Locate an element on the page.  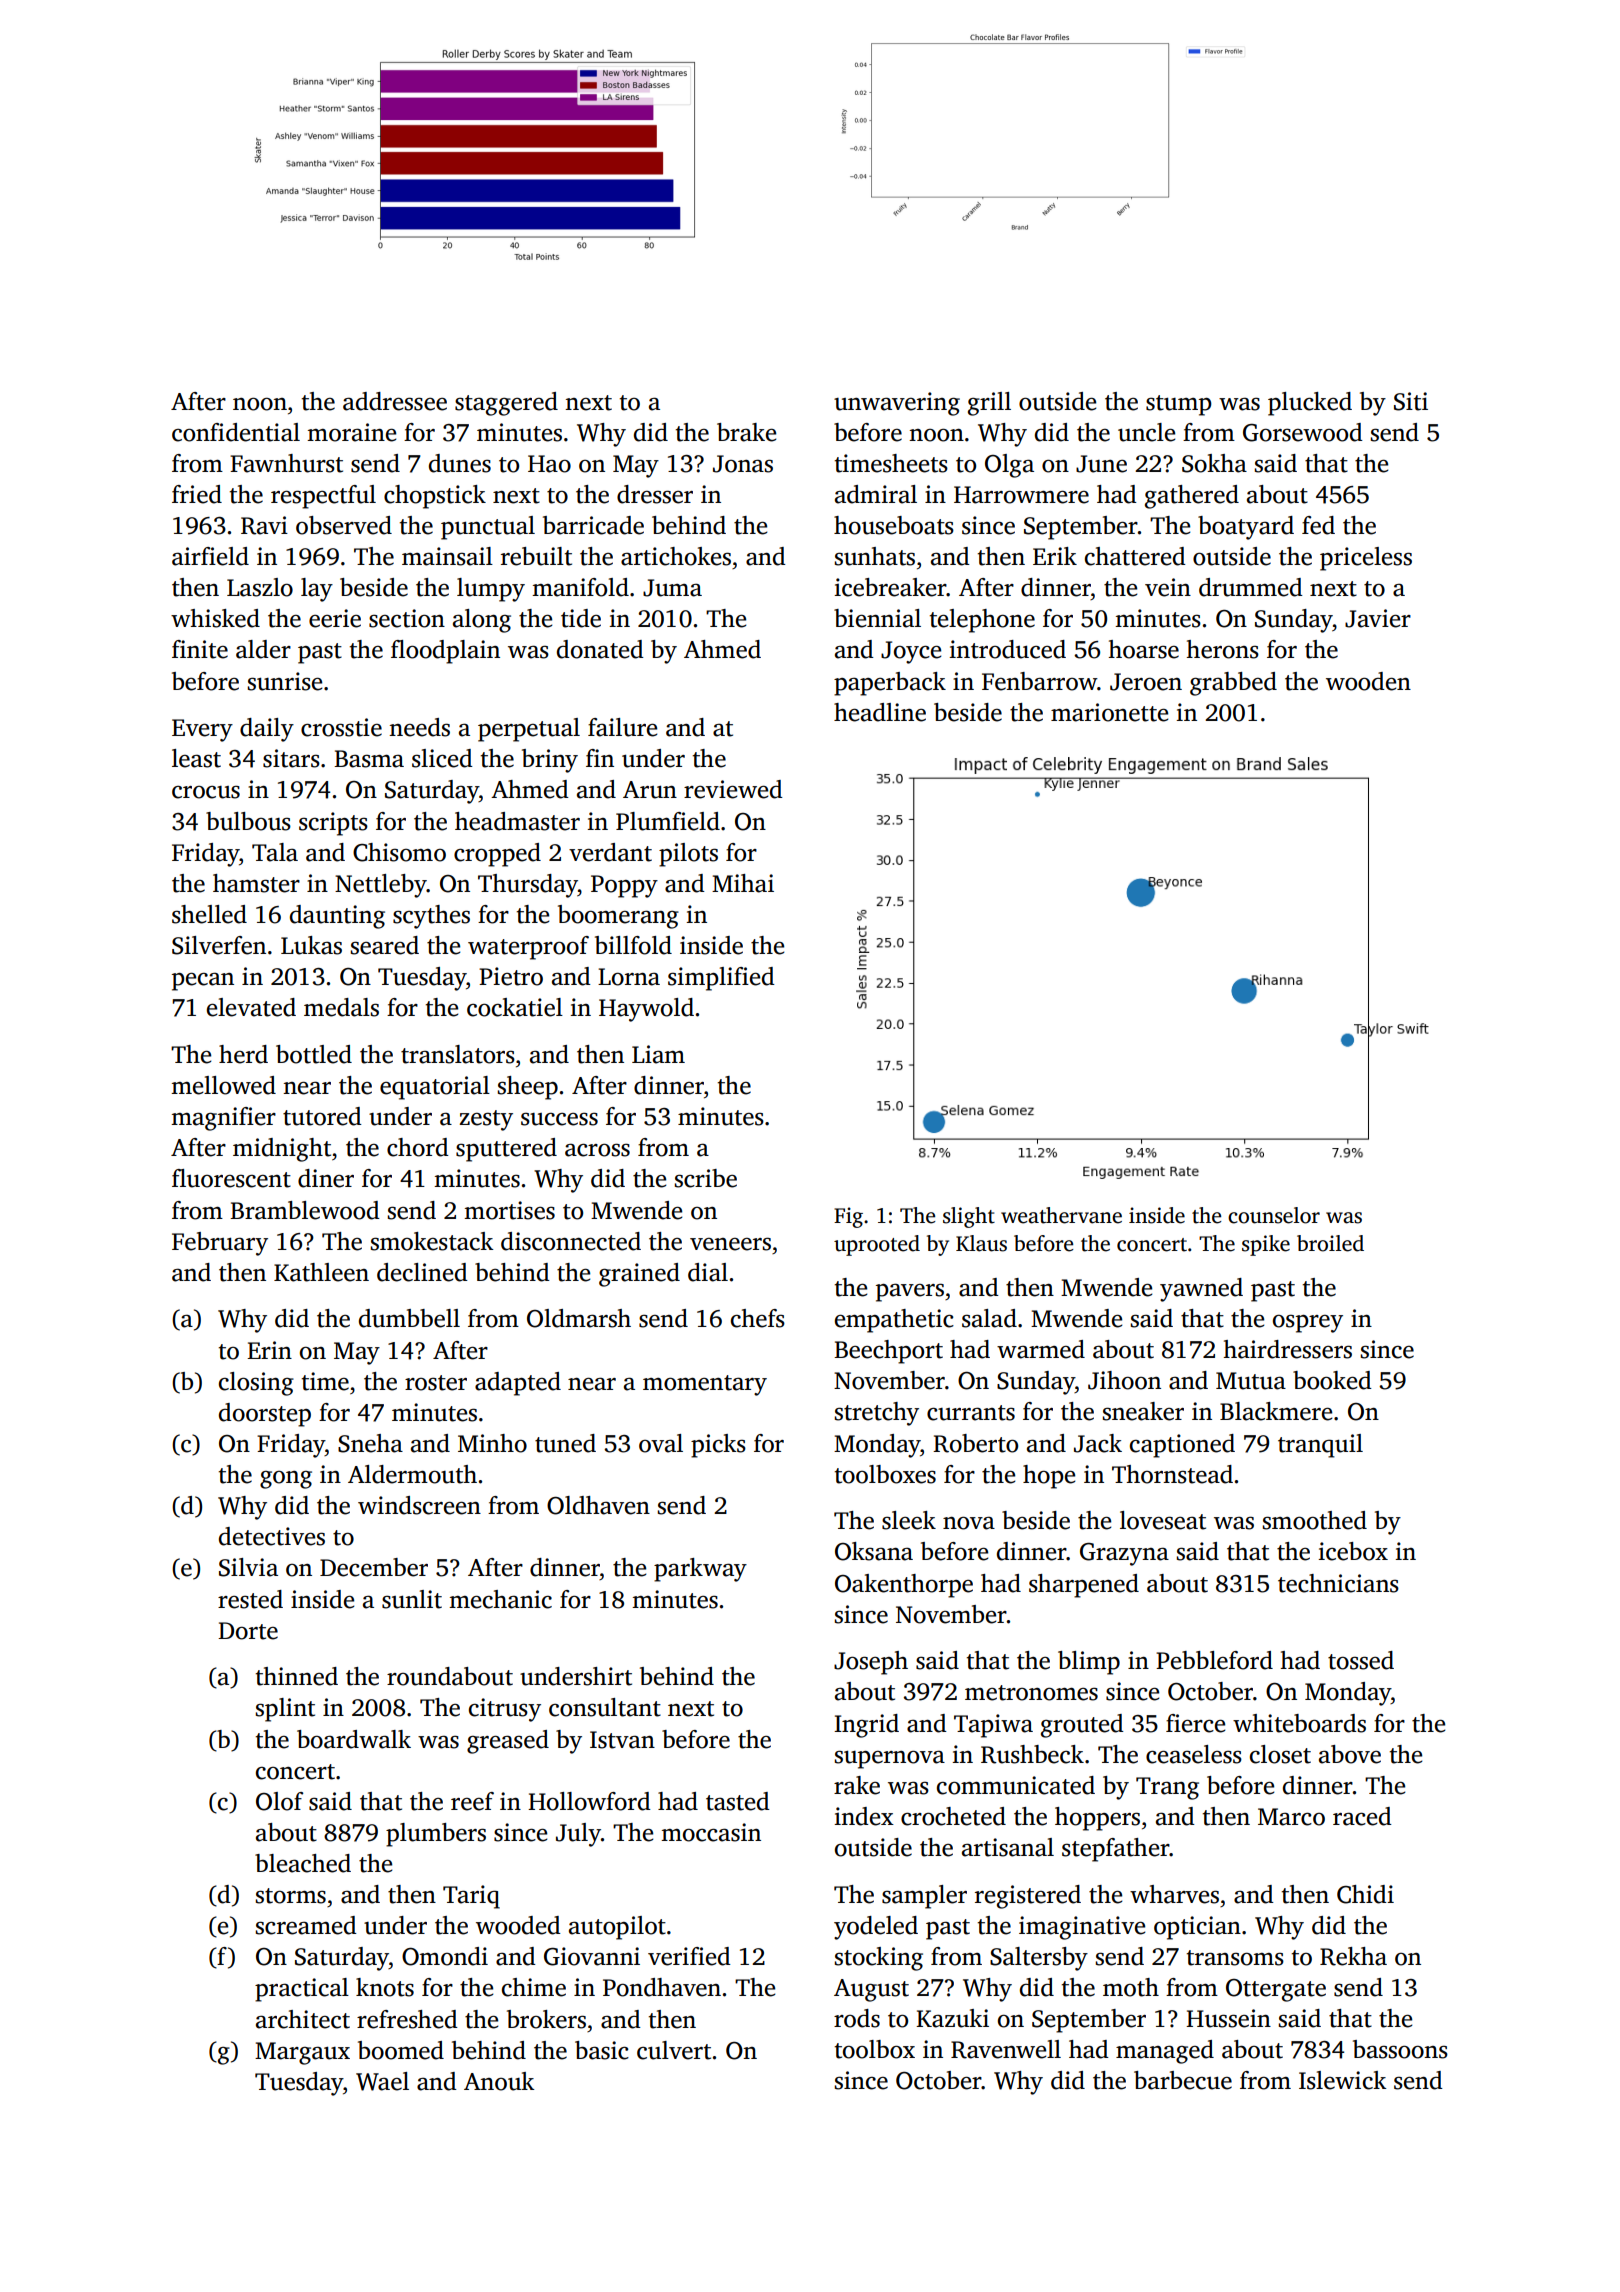
Kathleen is located at coordinates (321, 1272).
